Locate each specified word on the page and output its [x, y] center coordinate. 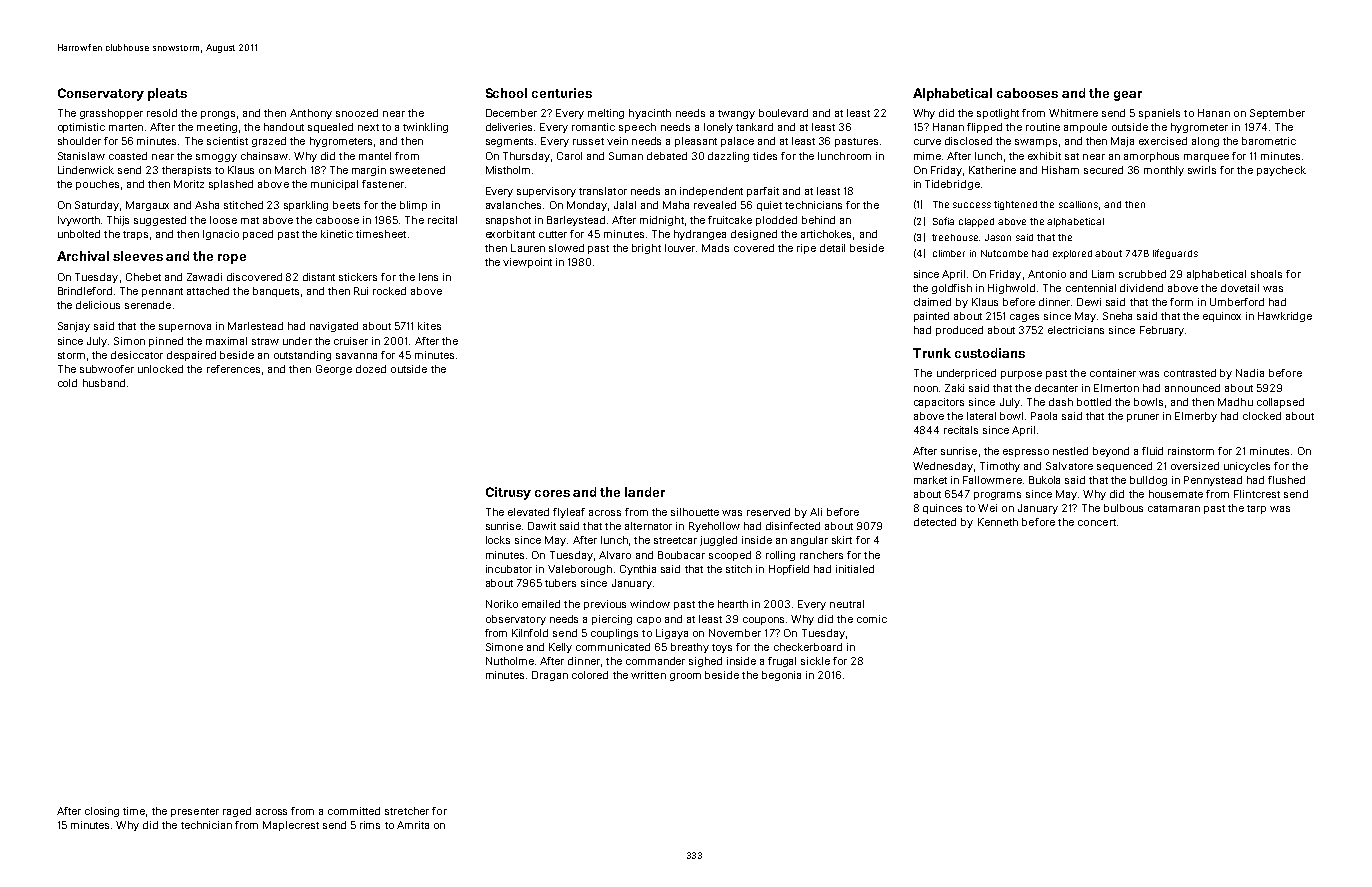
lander [645, 492]
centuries [562, 93]
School [506, 93]
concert [1097, 522]
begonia [781, 676]
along [1205, 142]
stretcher [407, 811]
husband [104, 383]
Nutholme [510, 661]
